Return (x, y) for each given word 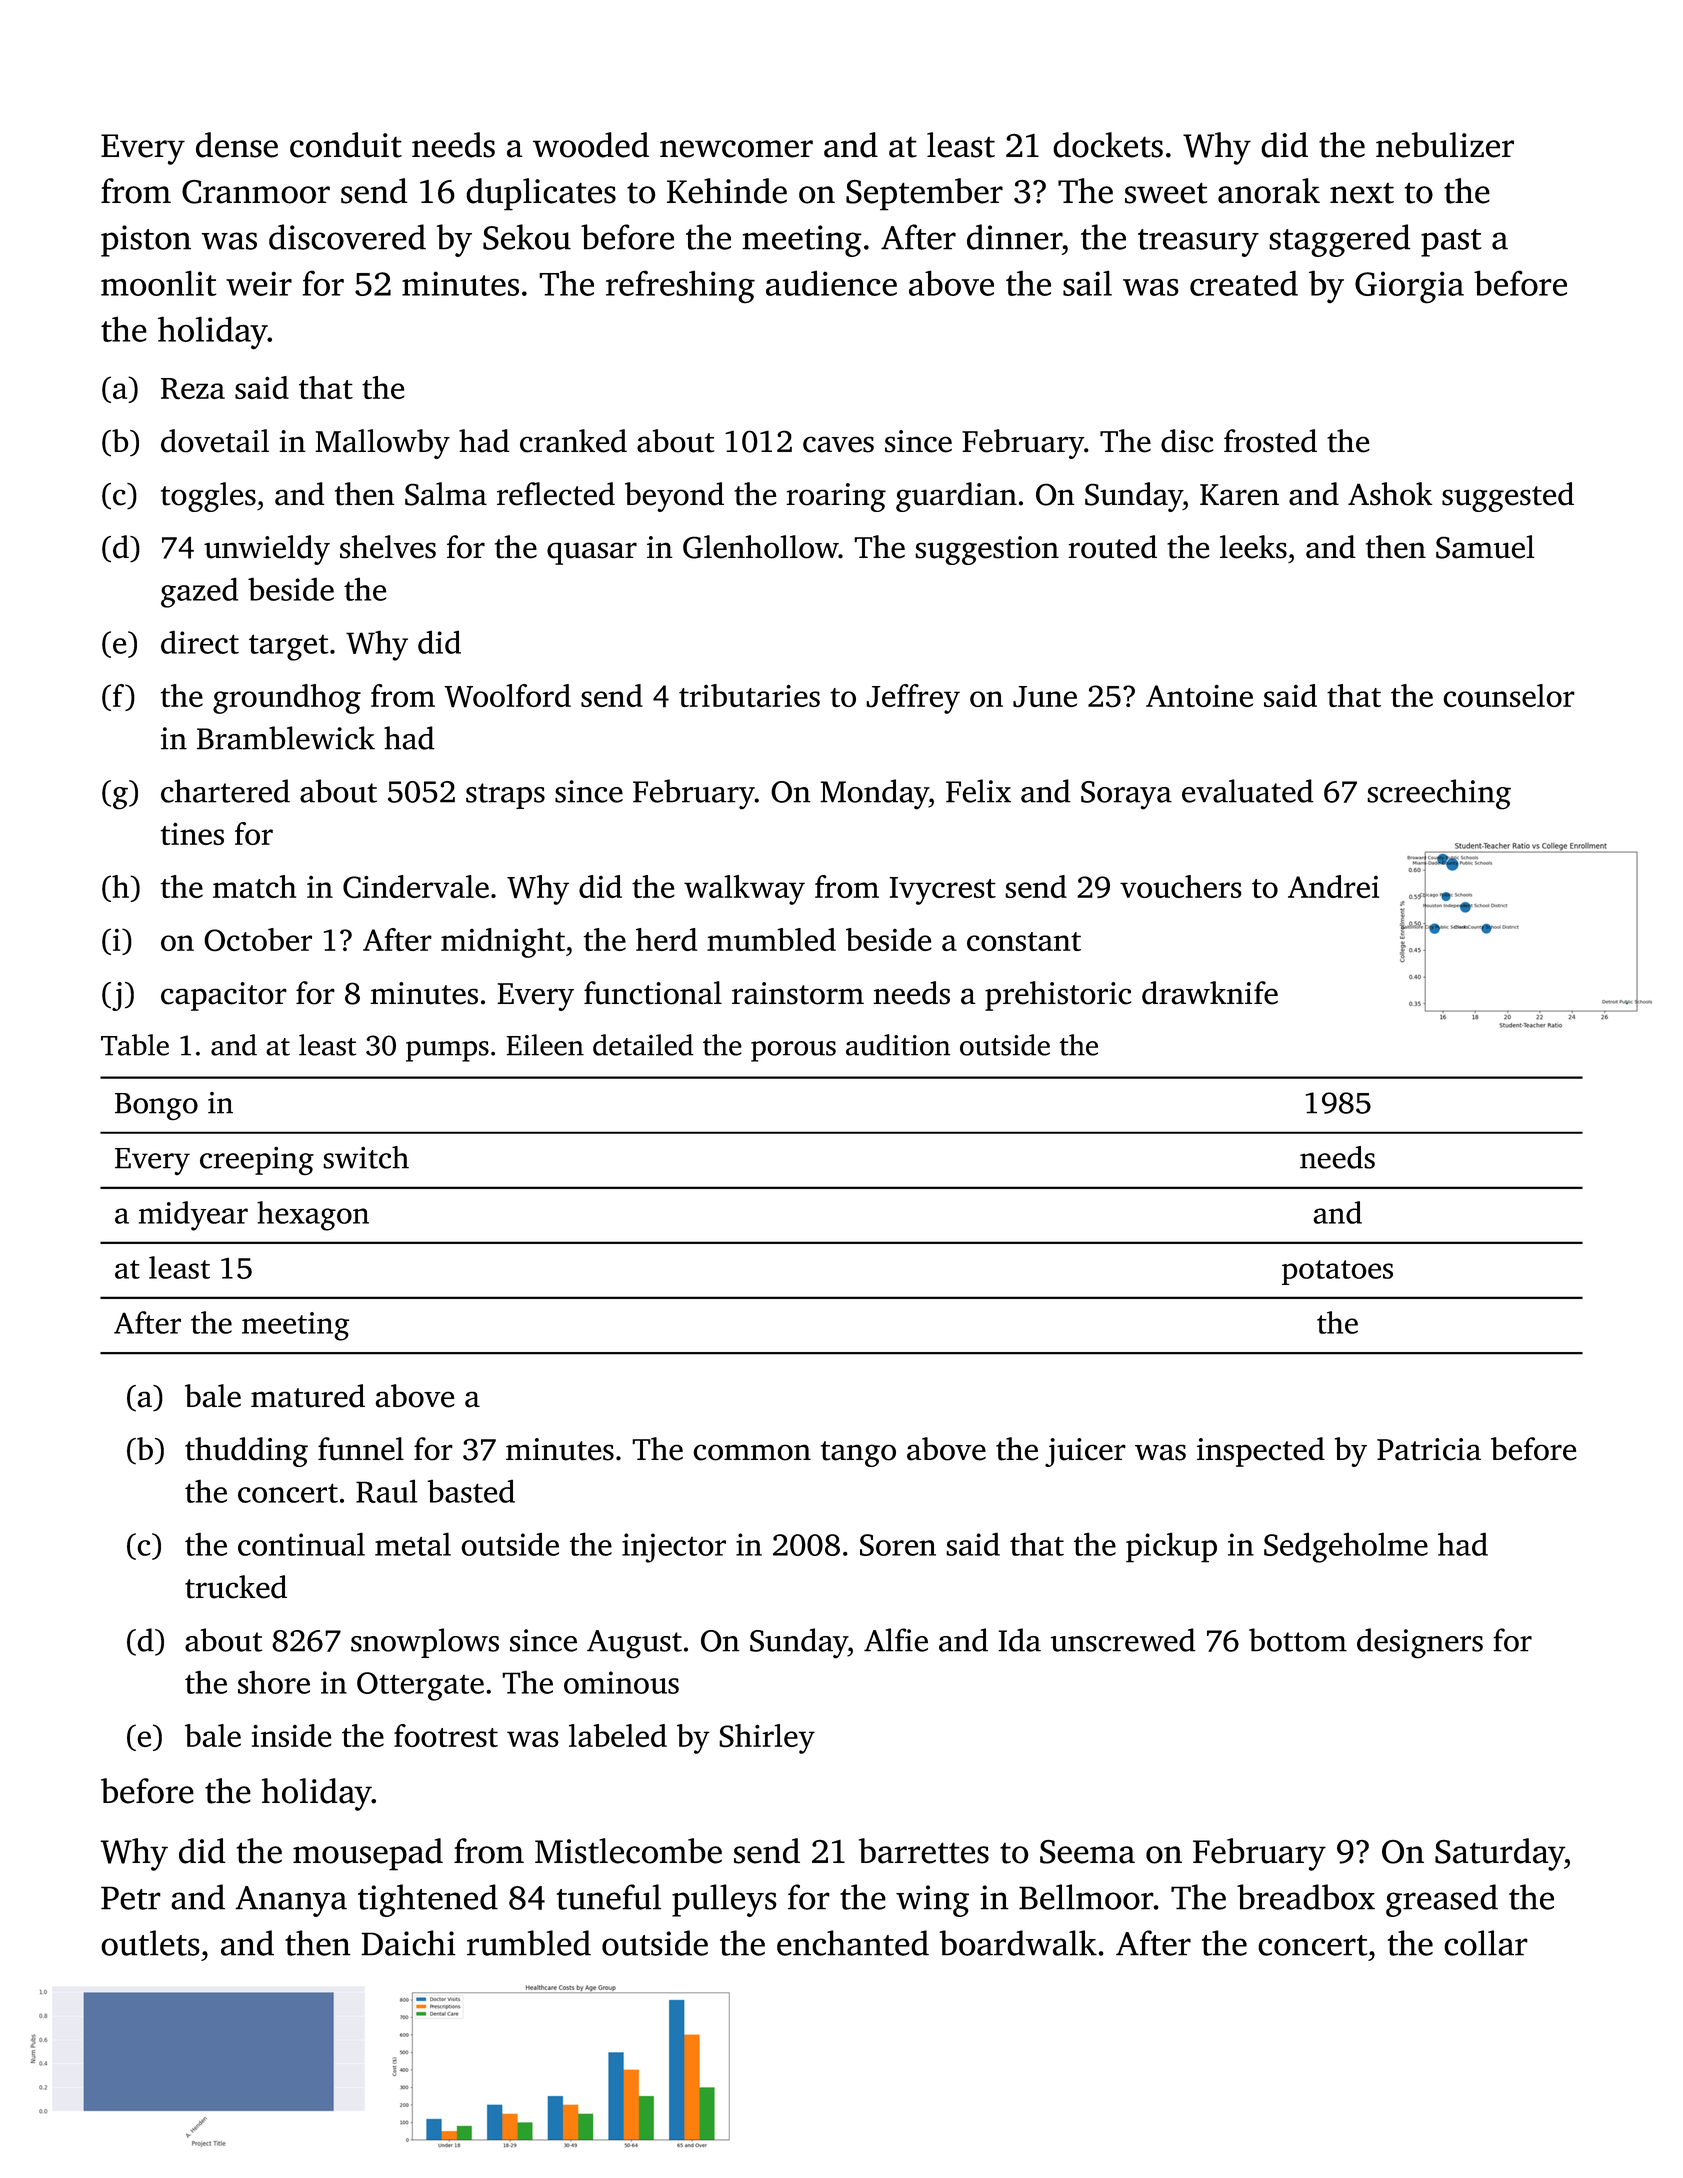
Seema (1087, 1852)
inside (292, 1735)
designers (1420, 1643)
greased (1442, 1900)
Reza (193, 389)
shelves (388, 547)
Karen (1239, 495)
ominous (621, 1682)
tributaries (749, 695)
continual (301, 1544)
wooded (591, 145)
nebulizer (1445, 145)
